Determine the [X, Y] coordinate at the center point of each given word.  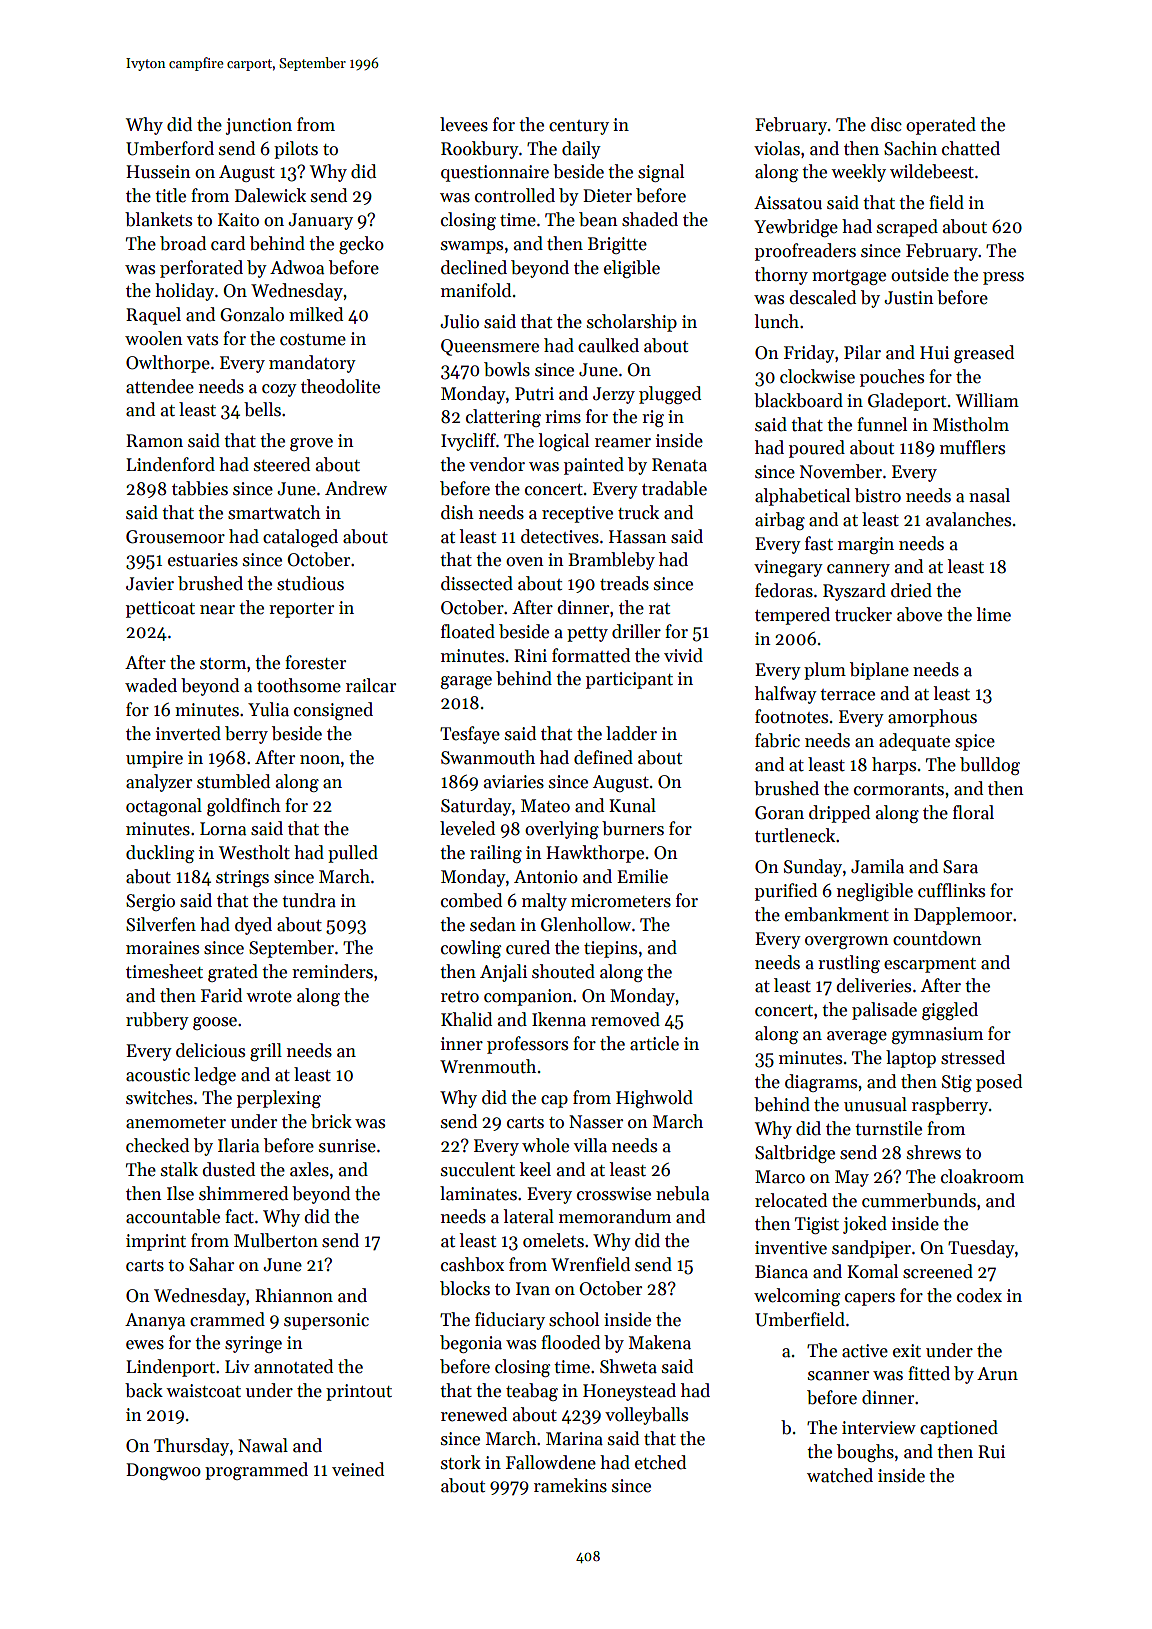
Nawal [263, 1445]
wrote [269, 997]
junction [259, 126]
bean [598, 219]
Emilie [642, 876]
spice [975, 742]
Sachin [910, 148]
